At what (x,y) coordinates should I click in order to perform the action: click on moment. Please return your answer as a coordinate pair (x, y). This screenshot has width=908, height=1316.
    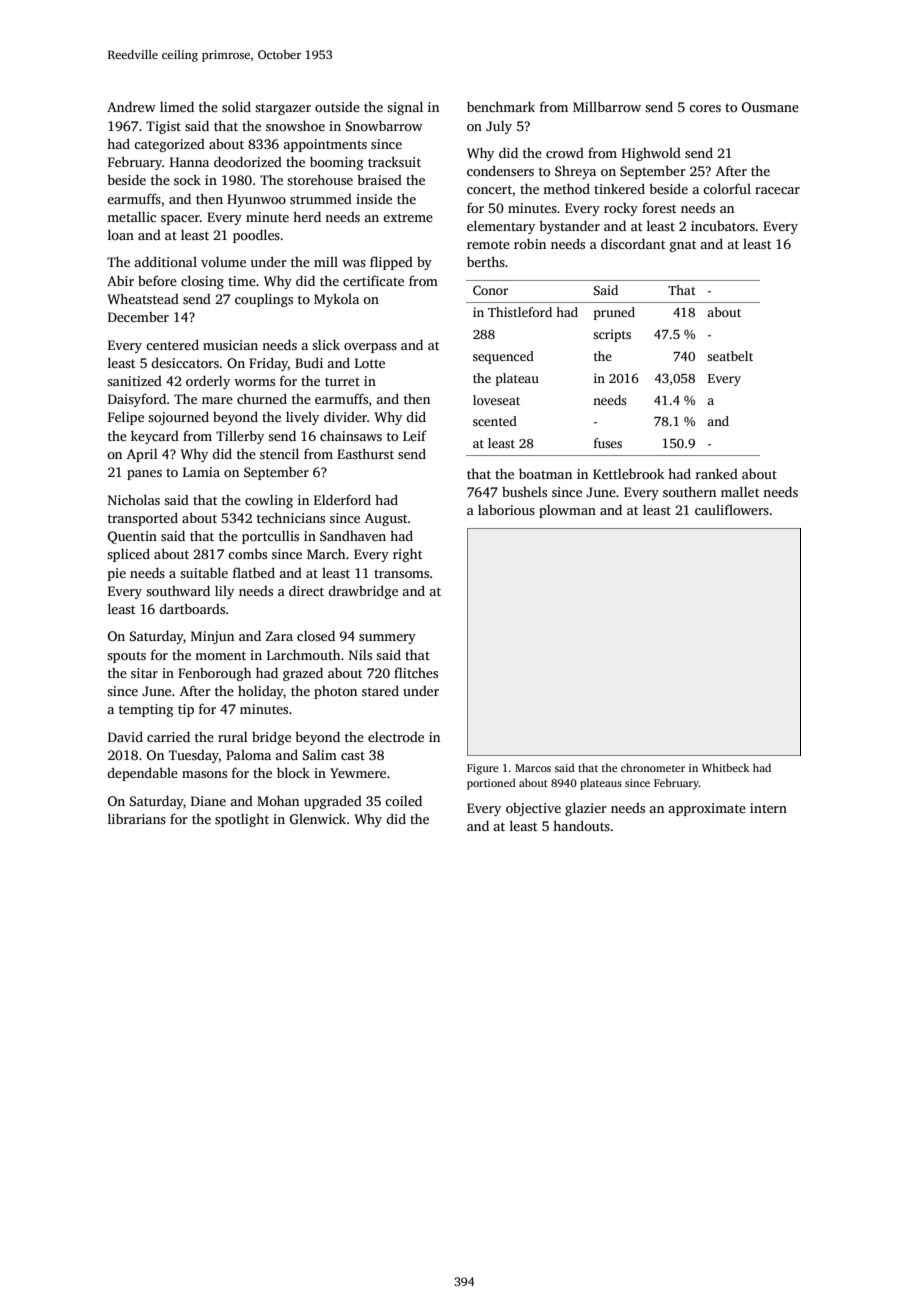
    Looking at the image, I should click on (220, 655).
